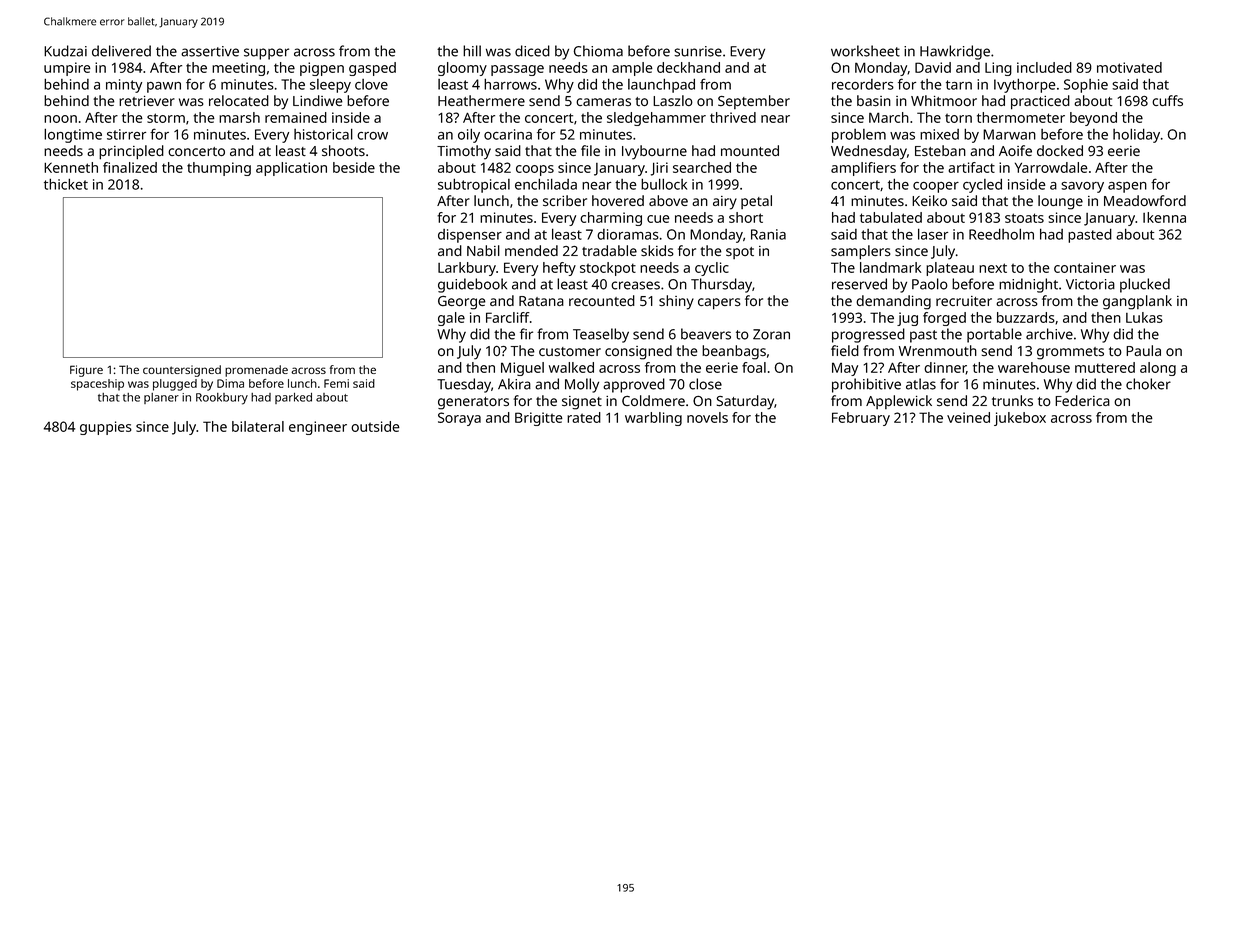 The image size is (1233, 952). I want to click on Akira, so click(514, 384).
